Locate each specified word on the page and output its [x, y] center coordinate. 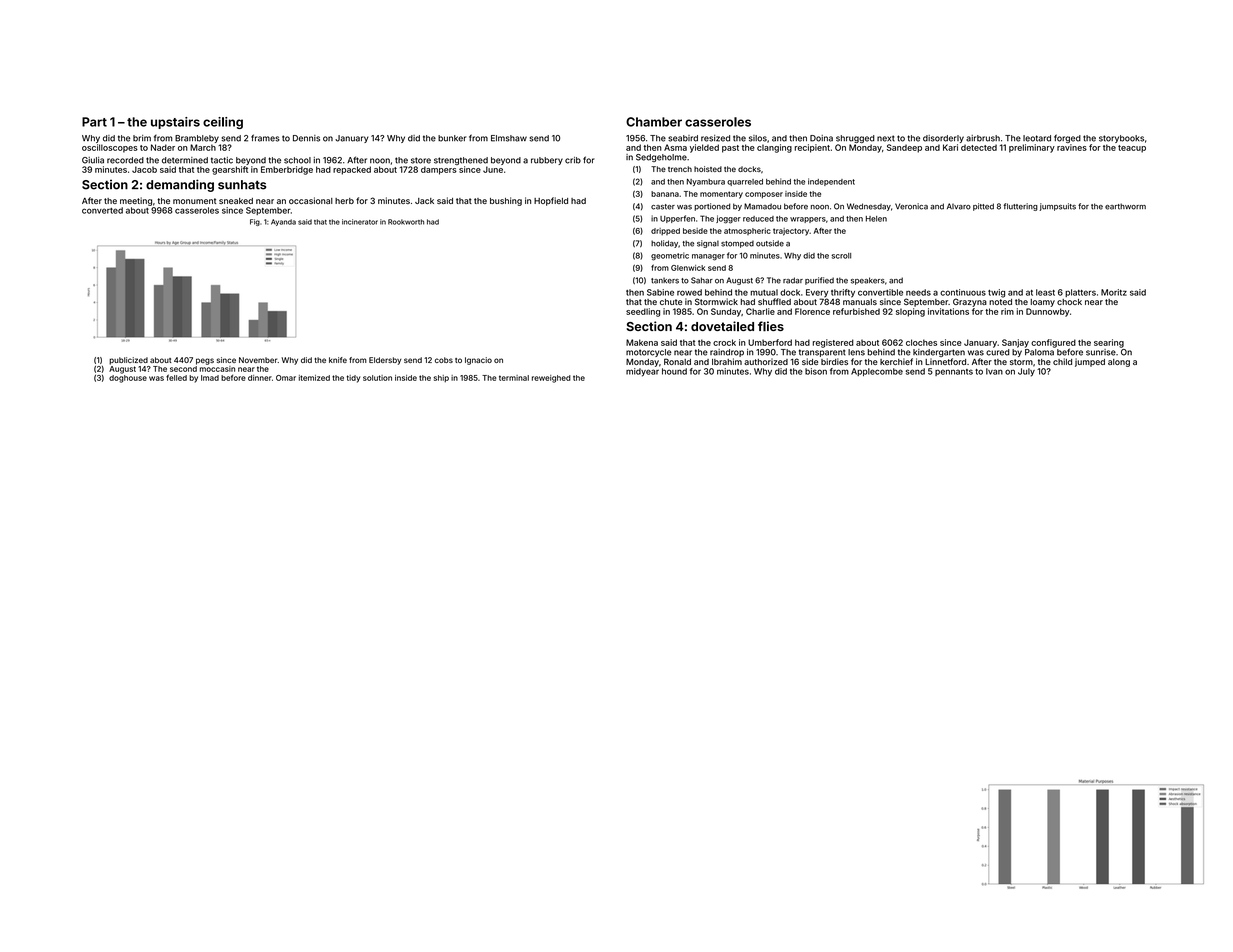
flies [771, 326]
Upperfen [677, 219]
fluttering [1021, 207]
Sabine [660, 292]
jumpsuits [1058, 207]
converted [102, 210]
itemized [314, 378]
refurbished [856, 311]
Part [94, 122]
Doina [821, 138]
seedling [643, 312]
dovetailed [722, 326]
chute [671, 302]
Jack [424, 201]
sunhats [242, 185]
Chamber [654, 122]
